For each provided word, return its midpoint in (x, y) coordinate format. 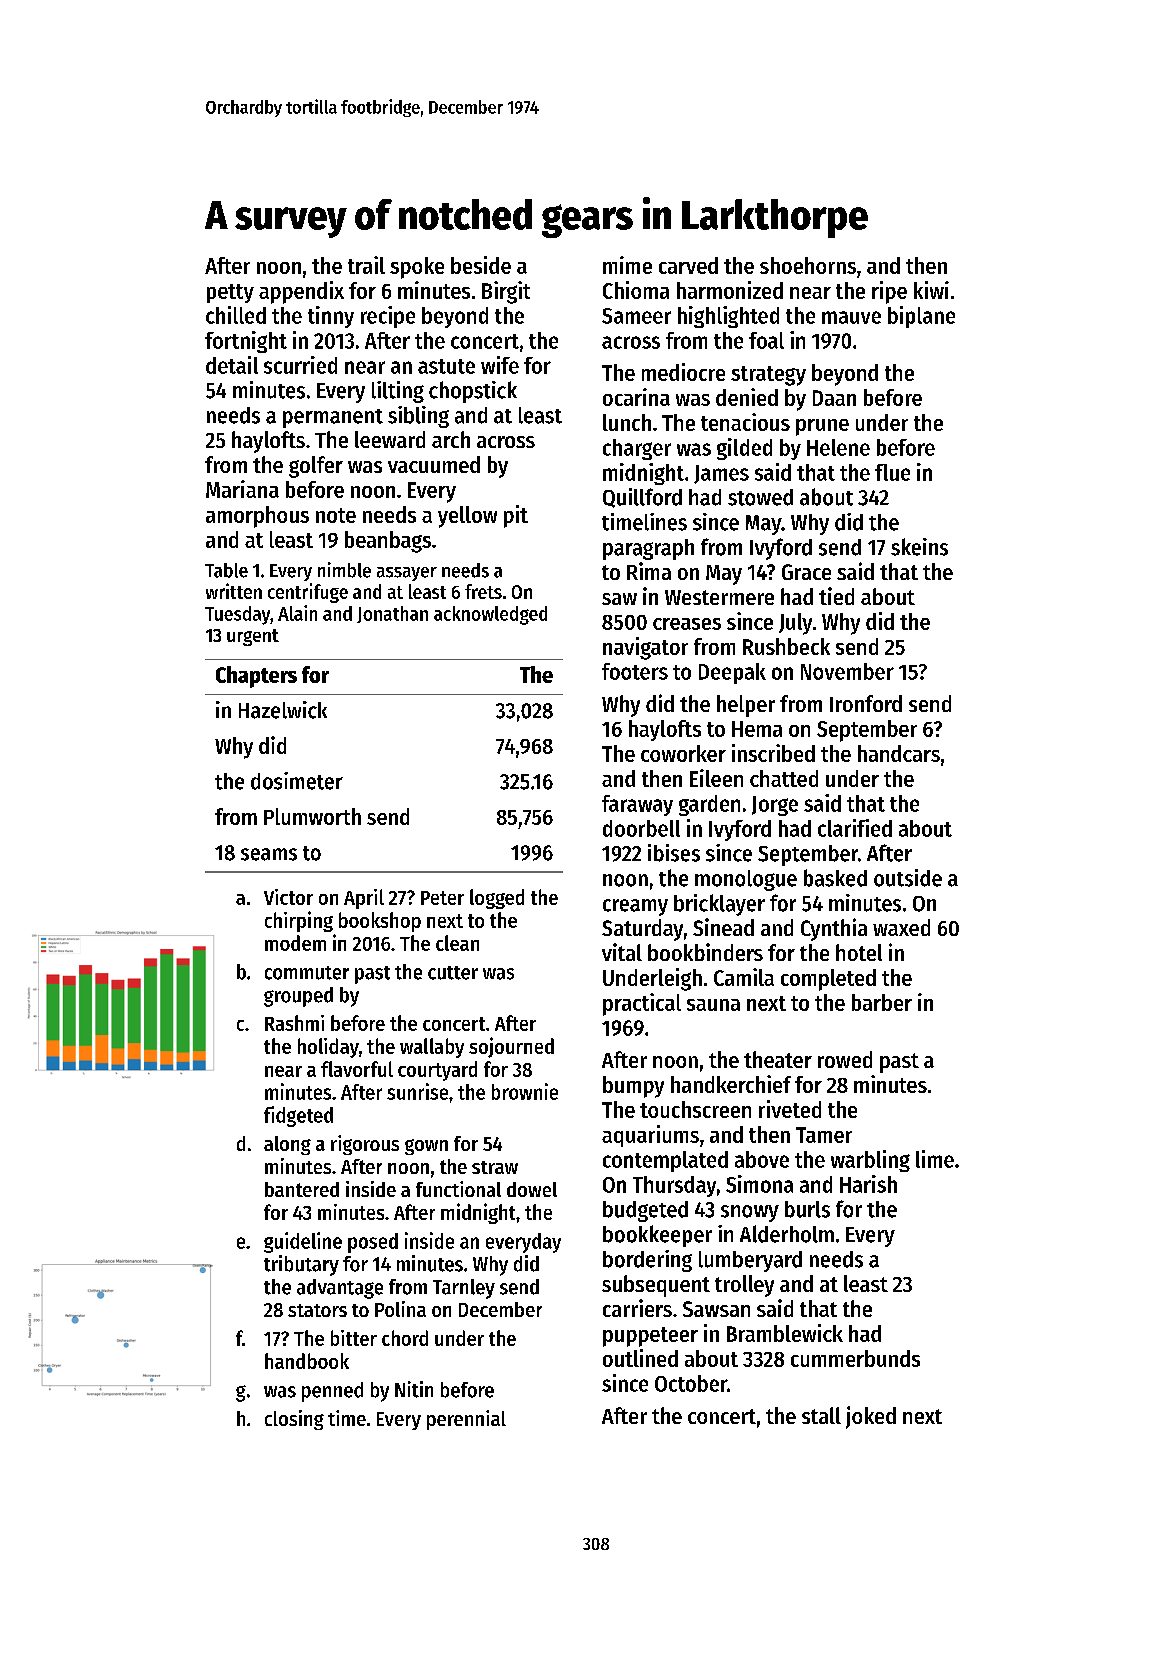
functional (458, 1189)
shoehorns (808, 265)
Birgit (506, 292)
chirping (299, 921)
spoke (417, 268)
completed (828, 980)
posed (373, 1243)
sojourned (511, 1047)
